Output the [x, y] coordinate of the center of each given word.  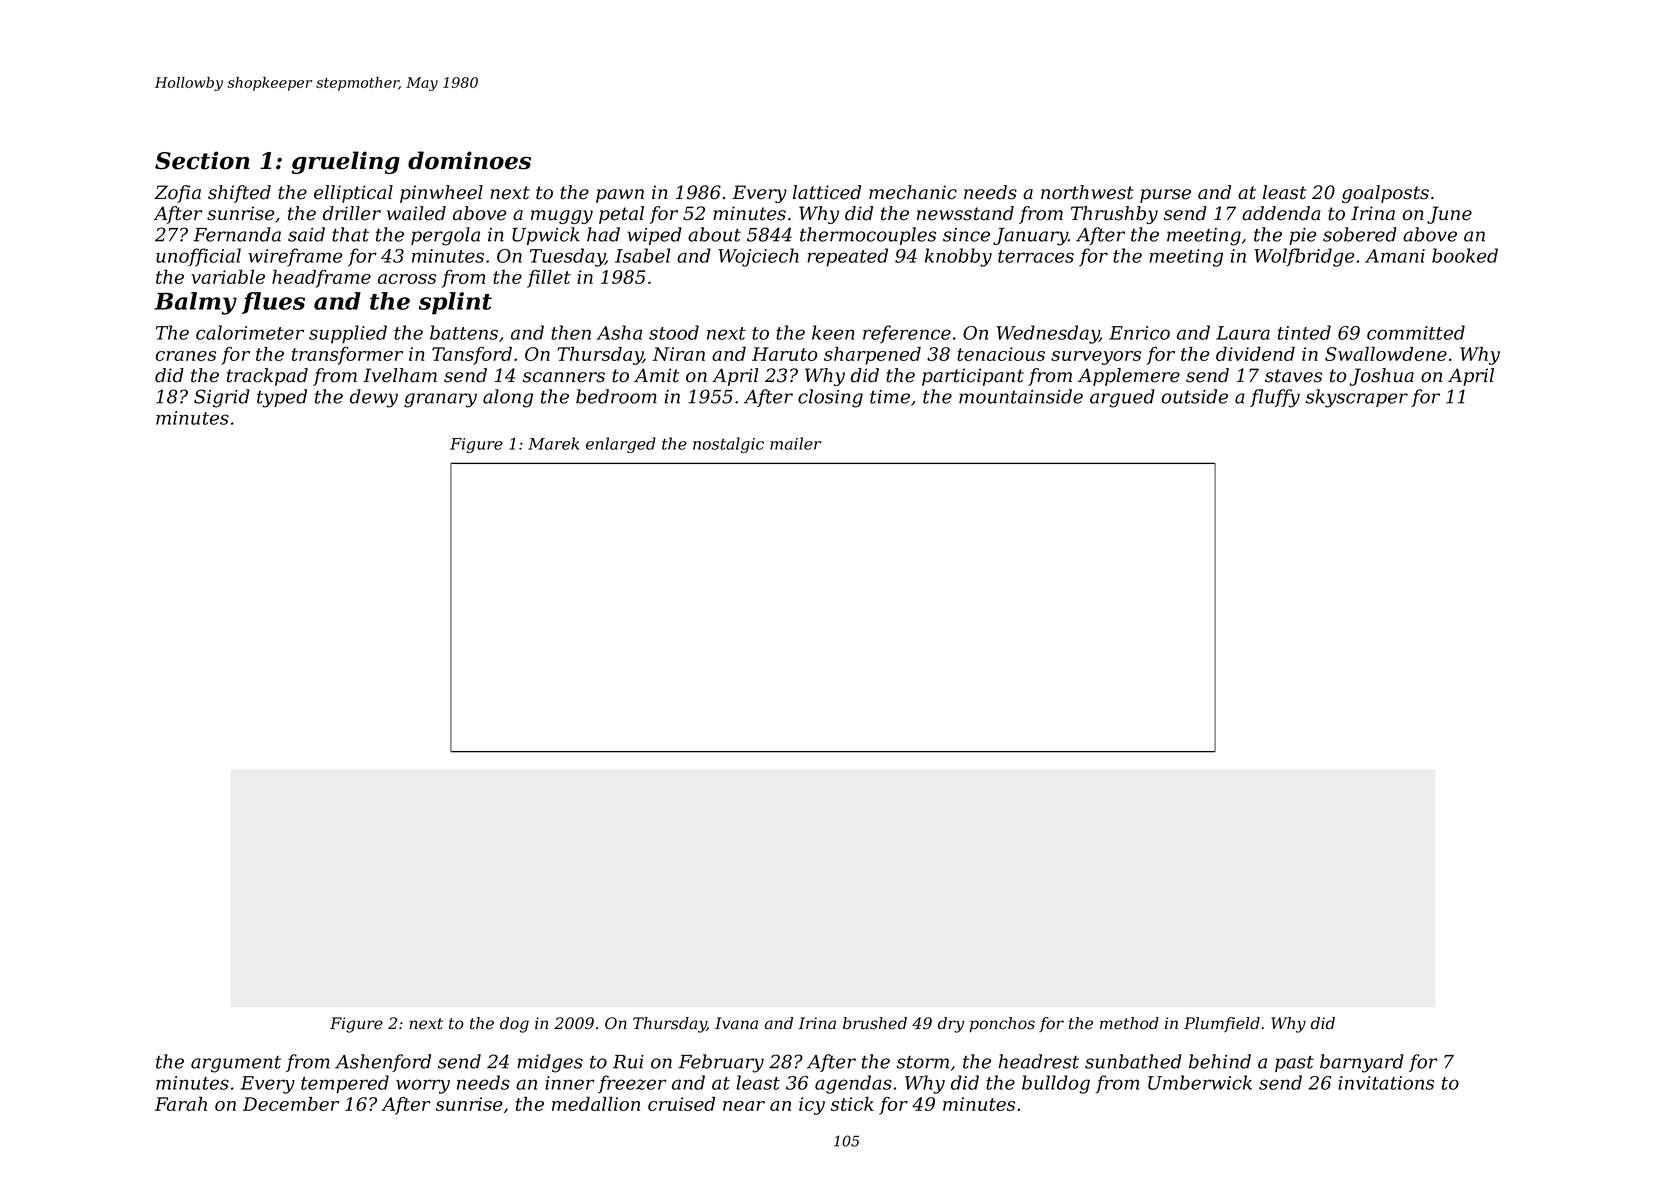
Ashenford [383, 1063]
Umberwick [1200, 1082]
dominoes [469, 160]
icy [812, 1106]
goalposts [1385, 194]
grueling [346, 162]
